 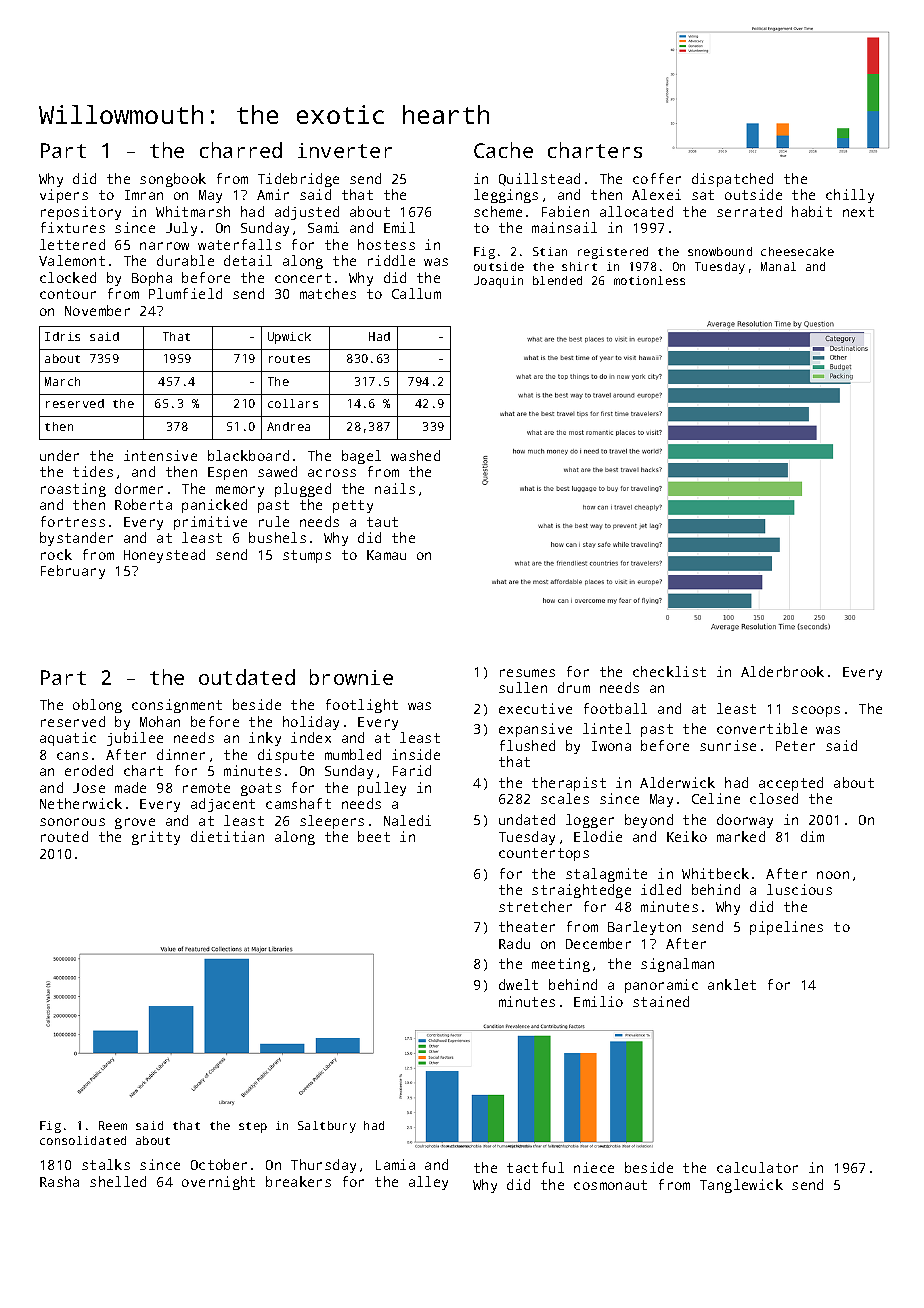 What do you see at coordinates (274, 521) in the screenshot?
I see `rule` at bounding box center [274, 521].
